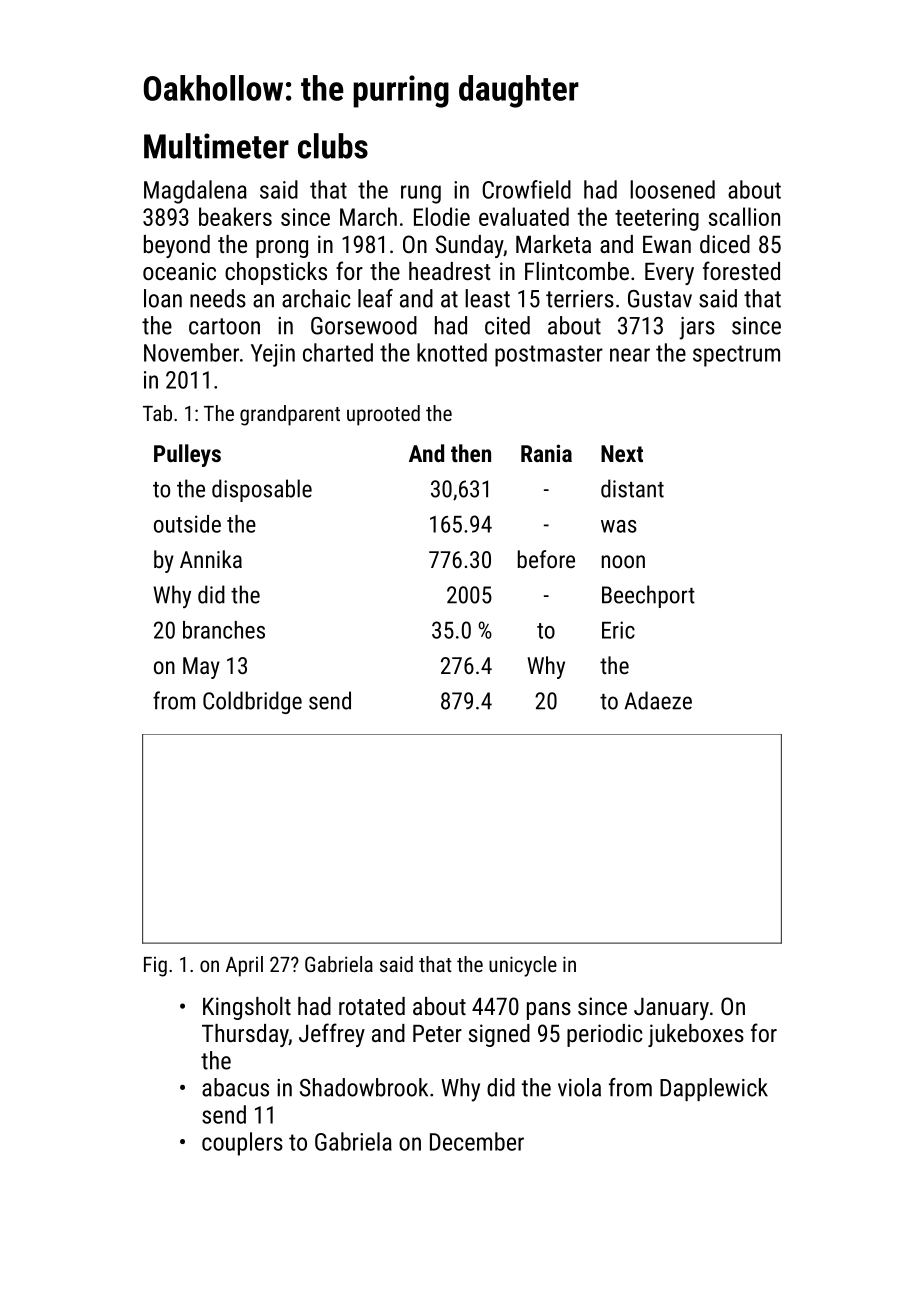  What do you see at coordinates (619, 526) in the screenshot?
I see `was` at bounding box center [619, 526].
